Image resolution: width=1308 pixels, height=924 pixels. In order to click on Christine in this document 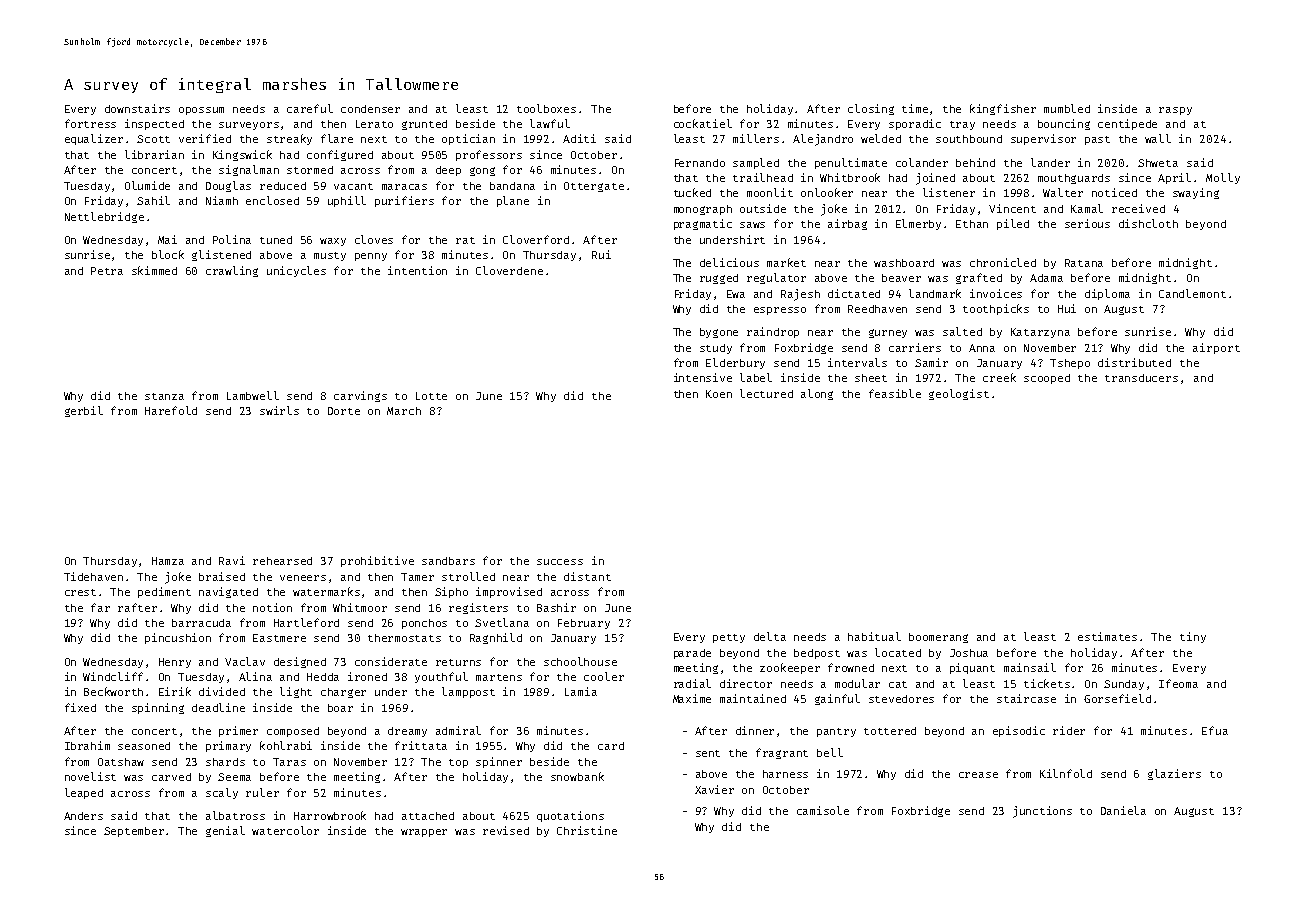, I will do `click(587, 830)`.
